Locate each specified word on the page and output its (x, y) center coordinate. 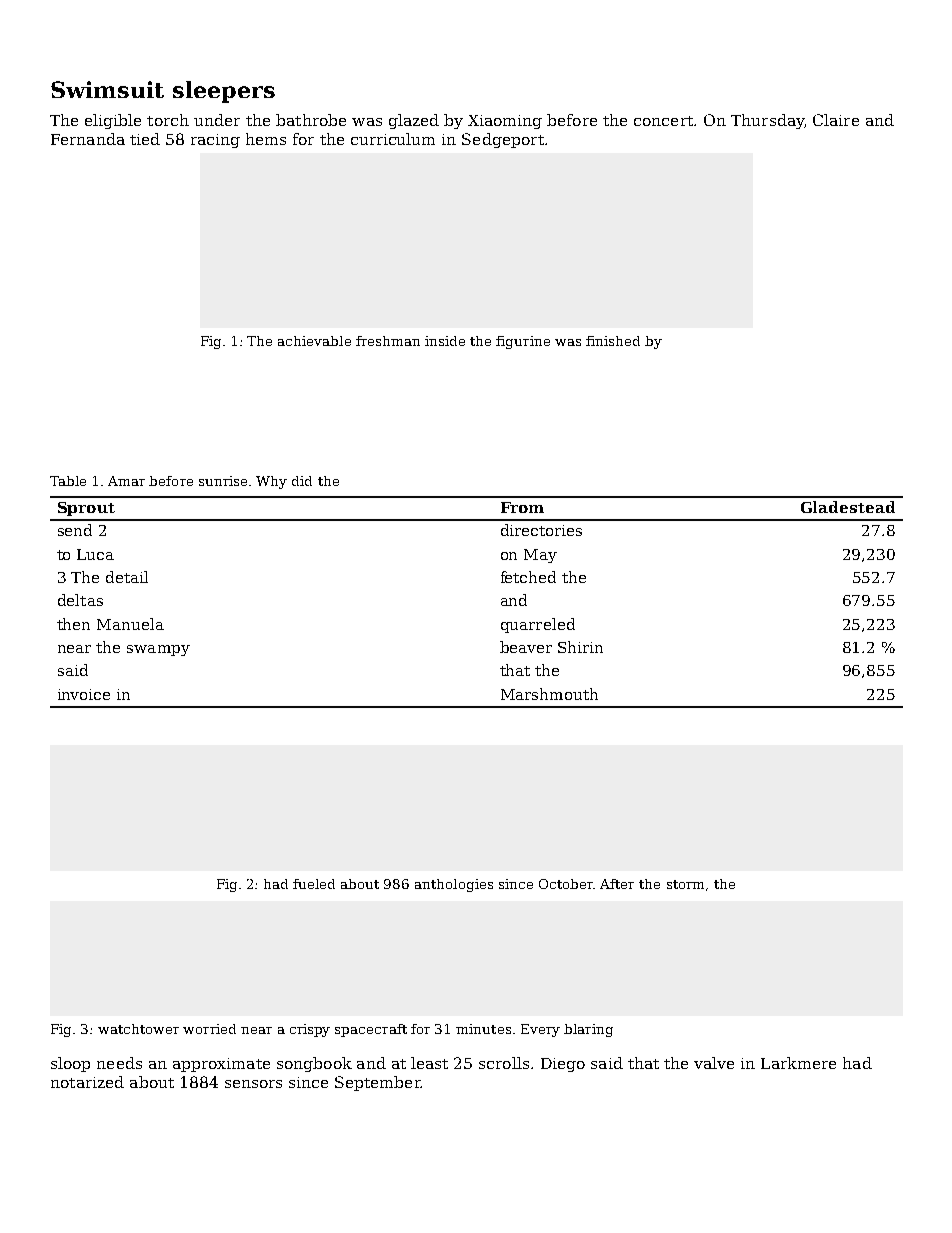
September (378, 1083)
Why (271, 482)
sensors (253, 1084)
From (522, 507)
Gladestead (848, 507)
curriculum (393, 139)
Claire (836, 120)
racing (215, 141)
